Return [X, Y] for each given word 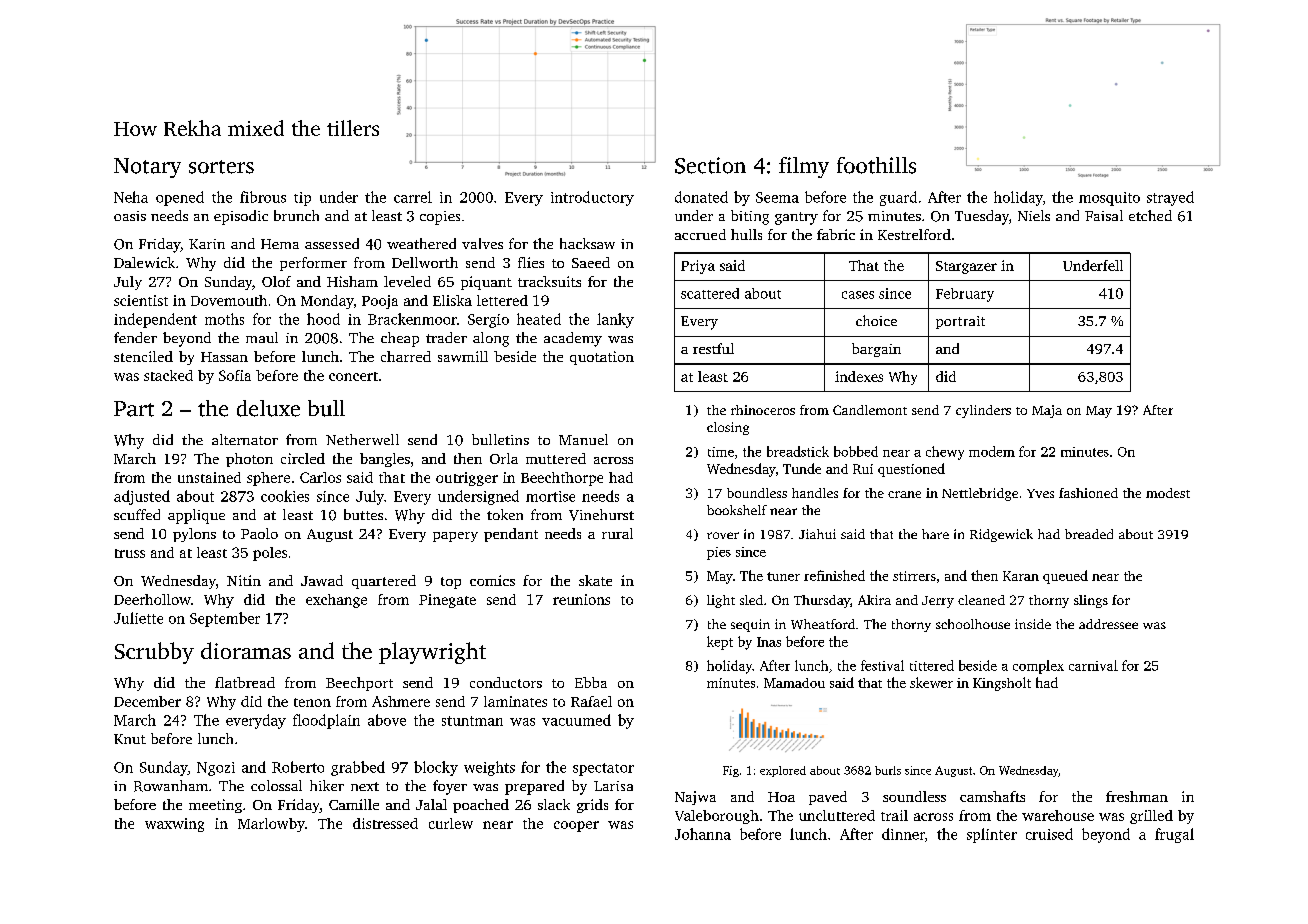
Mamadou [794, 683]
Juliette [138, 618]
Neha [131, 197]
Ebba [591, 682]
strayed [1170, 198]
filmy [804, 167]
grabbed [358, 768]
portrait [960, 322]
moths [224, 319]
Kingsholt [1002, 684]
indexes [859, 376]
